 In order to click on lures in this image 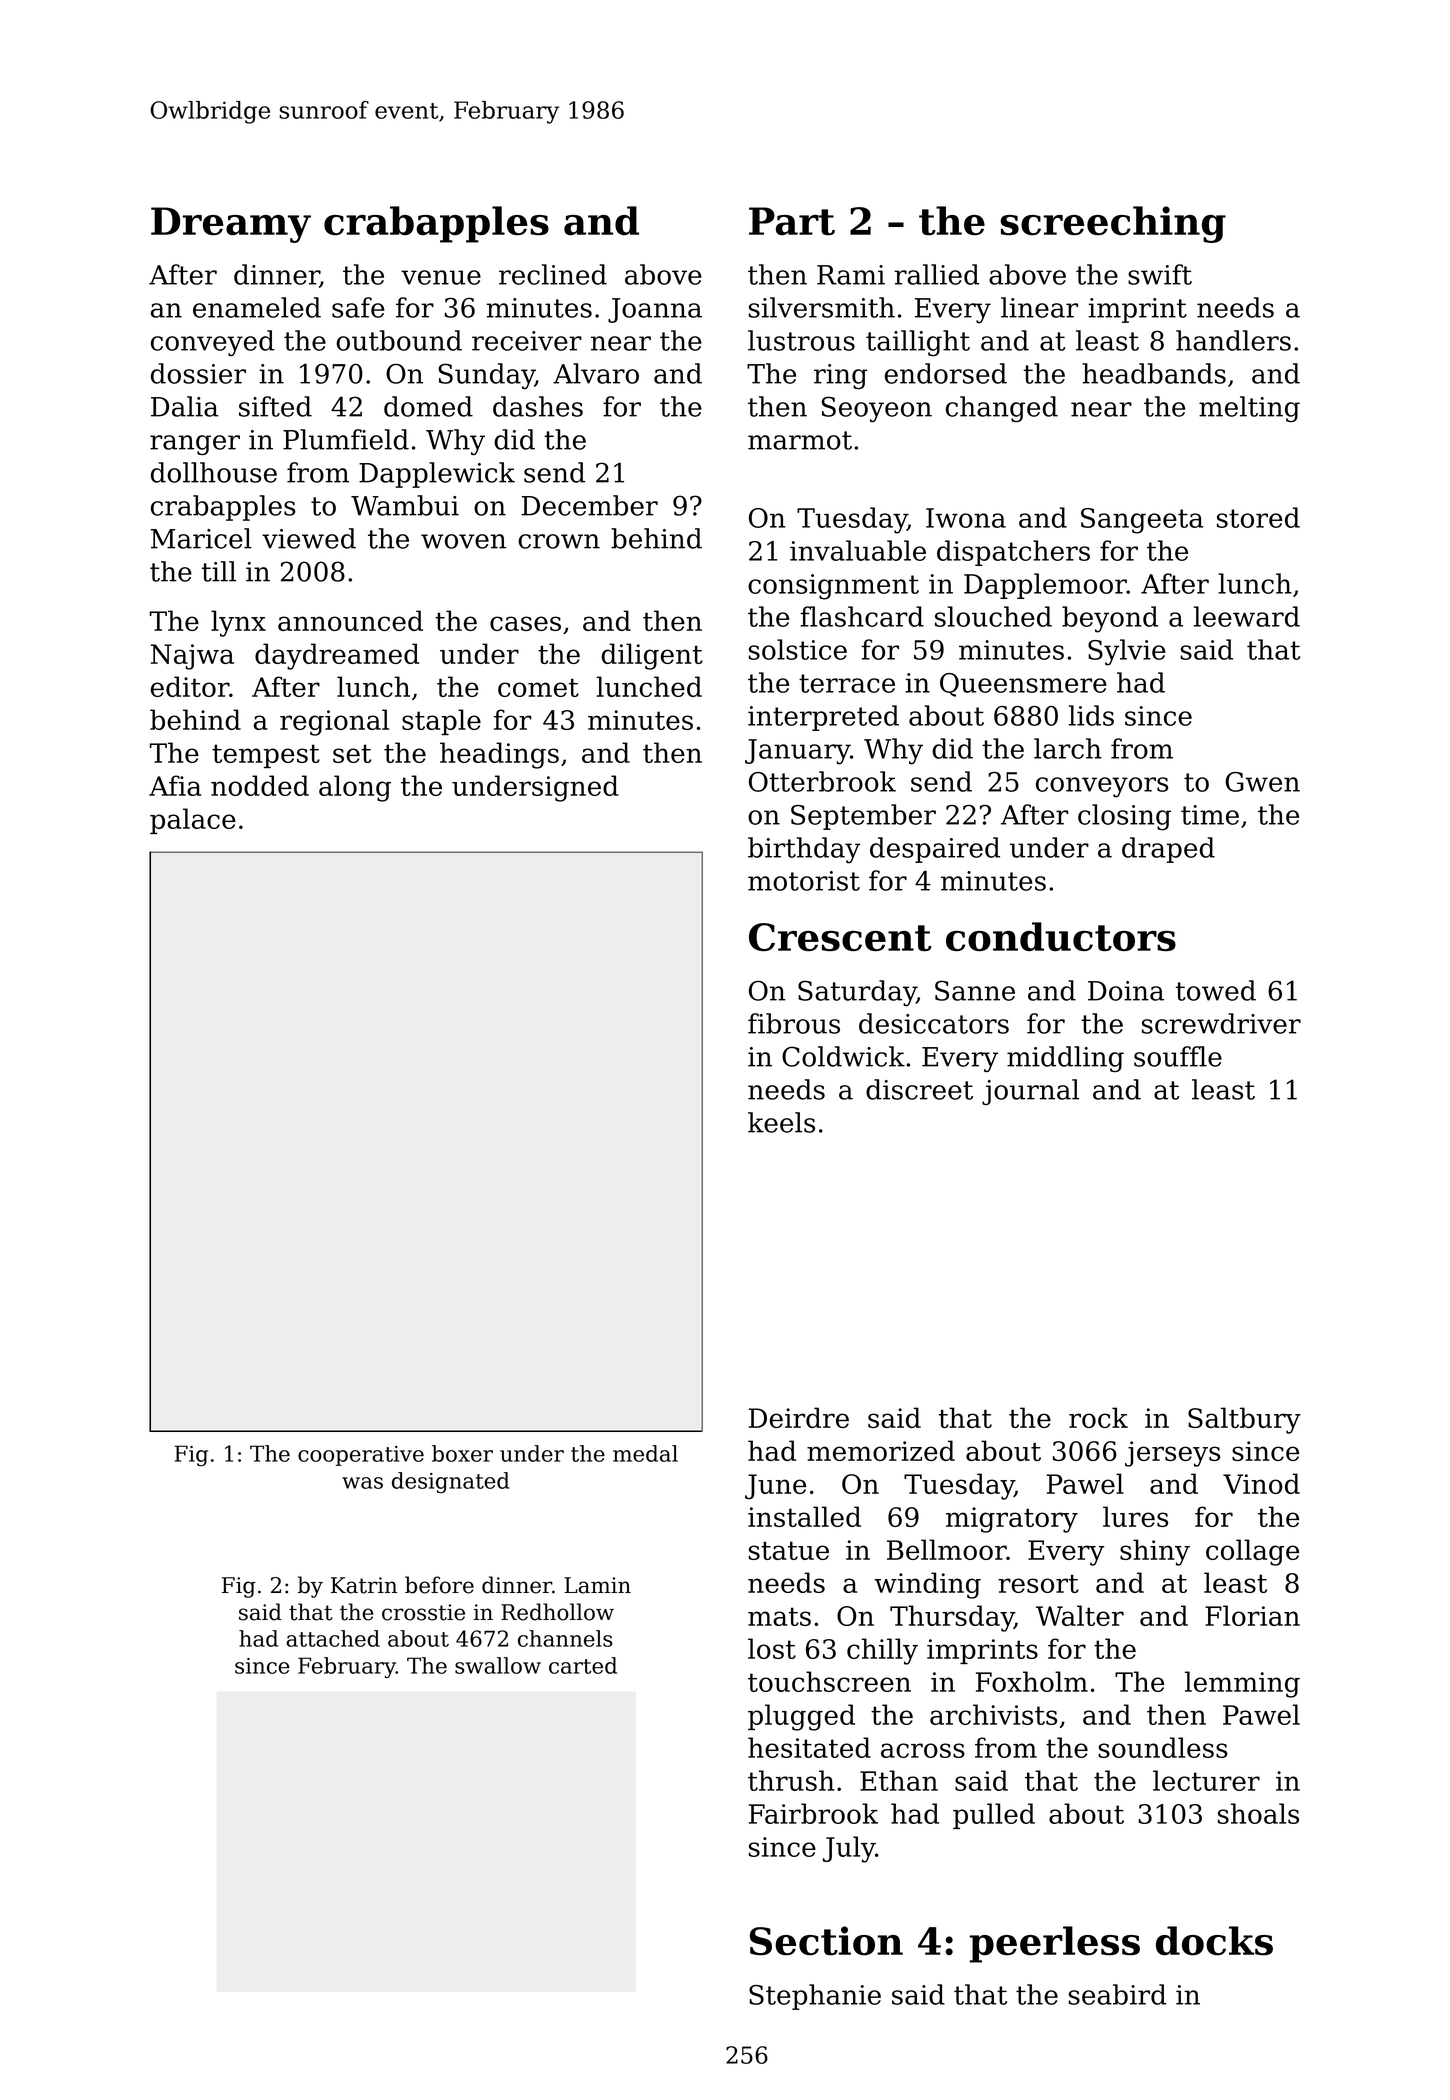, I will do `click(1135, 1516)`.
